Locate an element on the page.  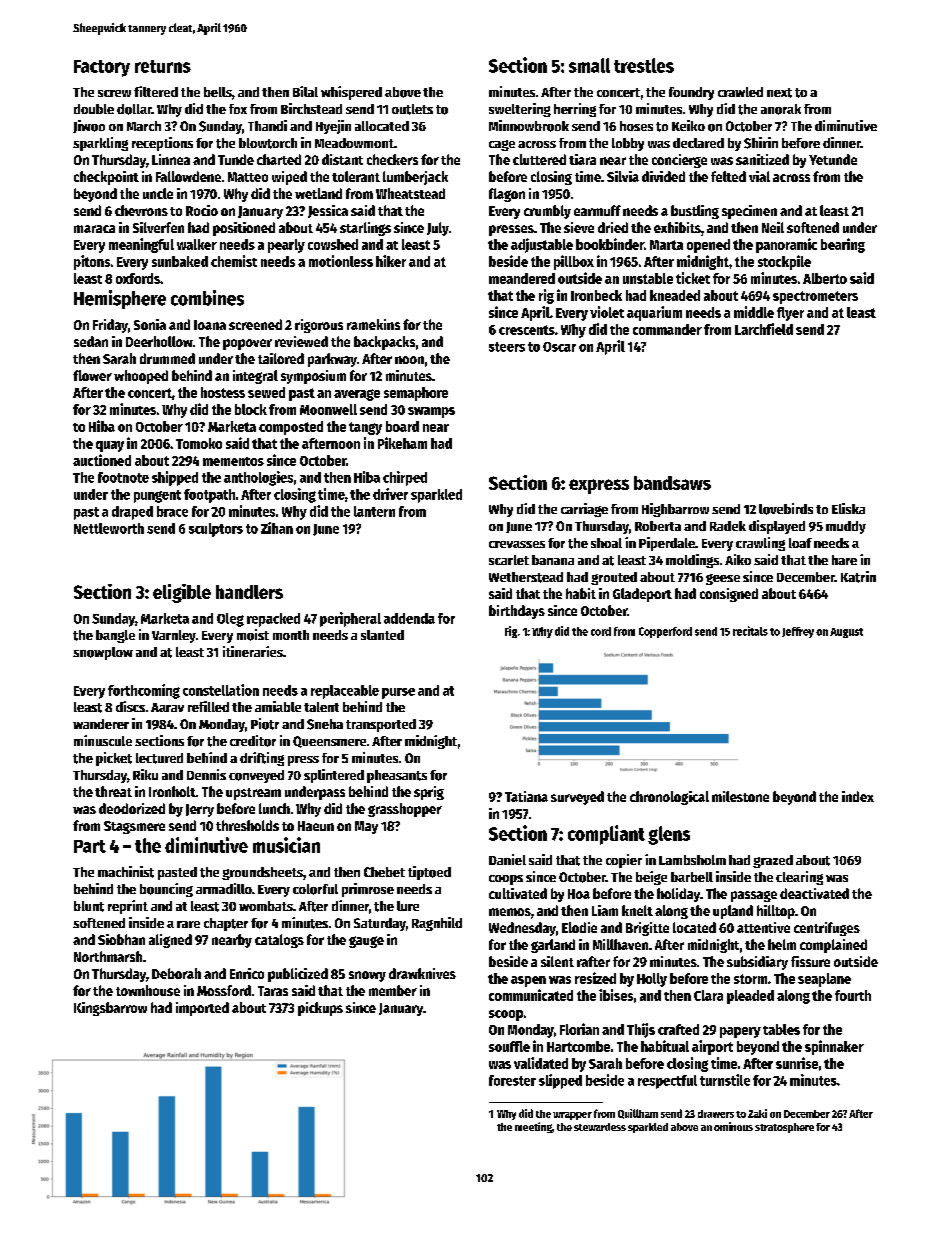
Nettleworth is located at coordinates (109, 528).
